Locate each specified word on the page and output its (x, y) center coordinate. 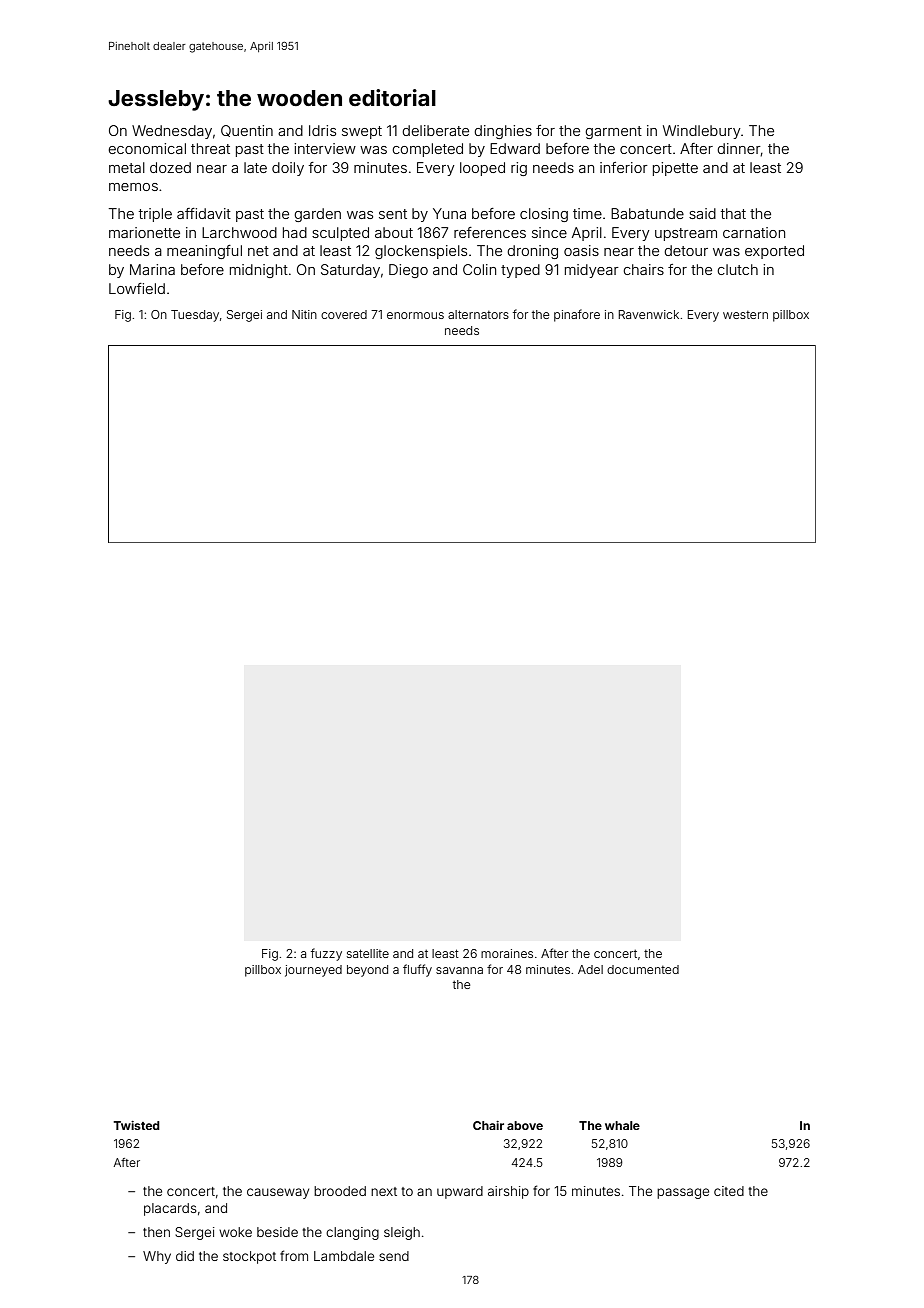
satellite (368, 953)
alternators (478, 314)
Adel (590, 969)
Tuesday (195, 316)
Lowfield (137, 288)
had (295, 232)
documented (643, 969)
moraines (507, 953)
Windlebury (702, 132)
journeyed (313, 971)
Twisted (136, 1125)
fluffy (417, 970)
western (745, 315)
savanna (459, 970)
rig (519, 169)
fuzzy (326, 954)
